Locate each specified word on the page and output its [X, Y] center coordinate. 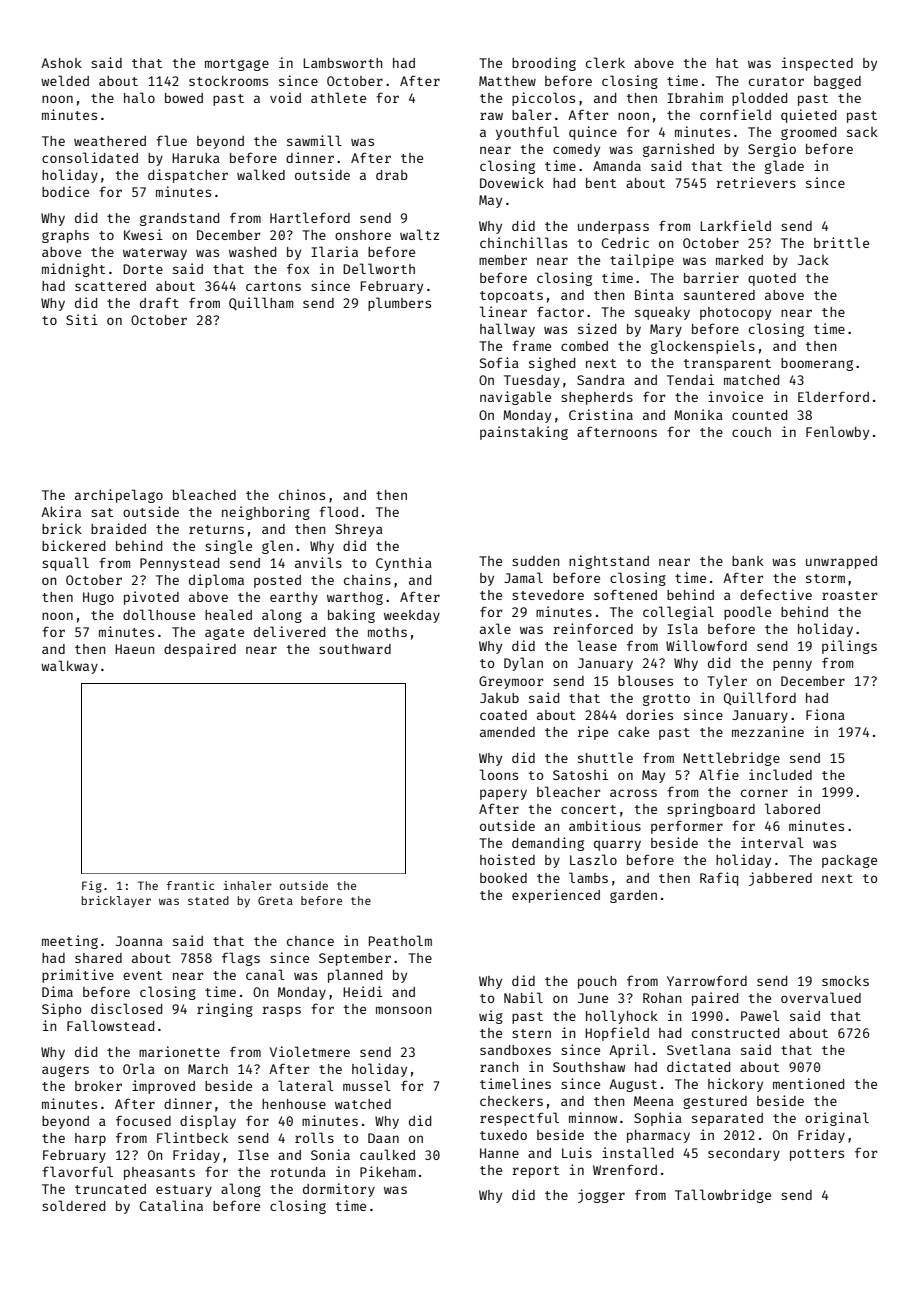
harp [90, 1139]
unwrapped [841, 562]
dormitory [339, 1190]
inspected [817, 64]
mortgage [237, 65]
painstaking [524, 433]
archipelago [119, 496]
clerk [605, 62]
